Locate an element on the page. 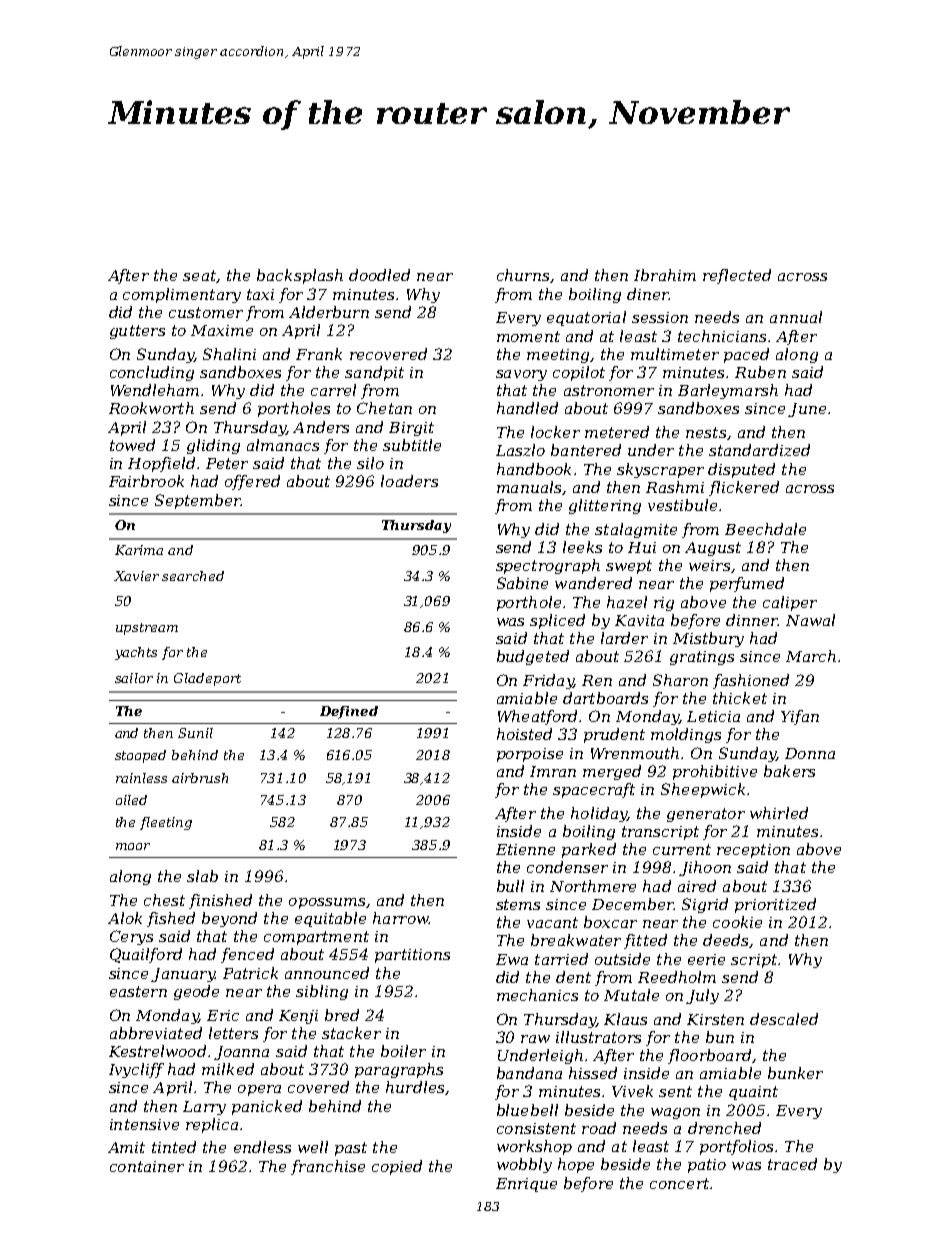 This document has width=952, height=1233. silo is located at coordinates (370, 463).
